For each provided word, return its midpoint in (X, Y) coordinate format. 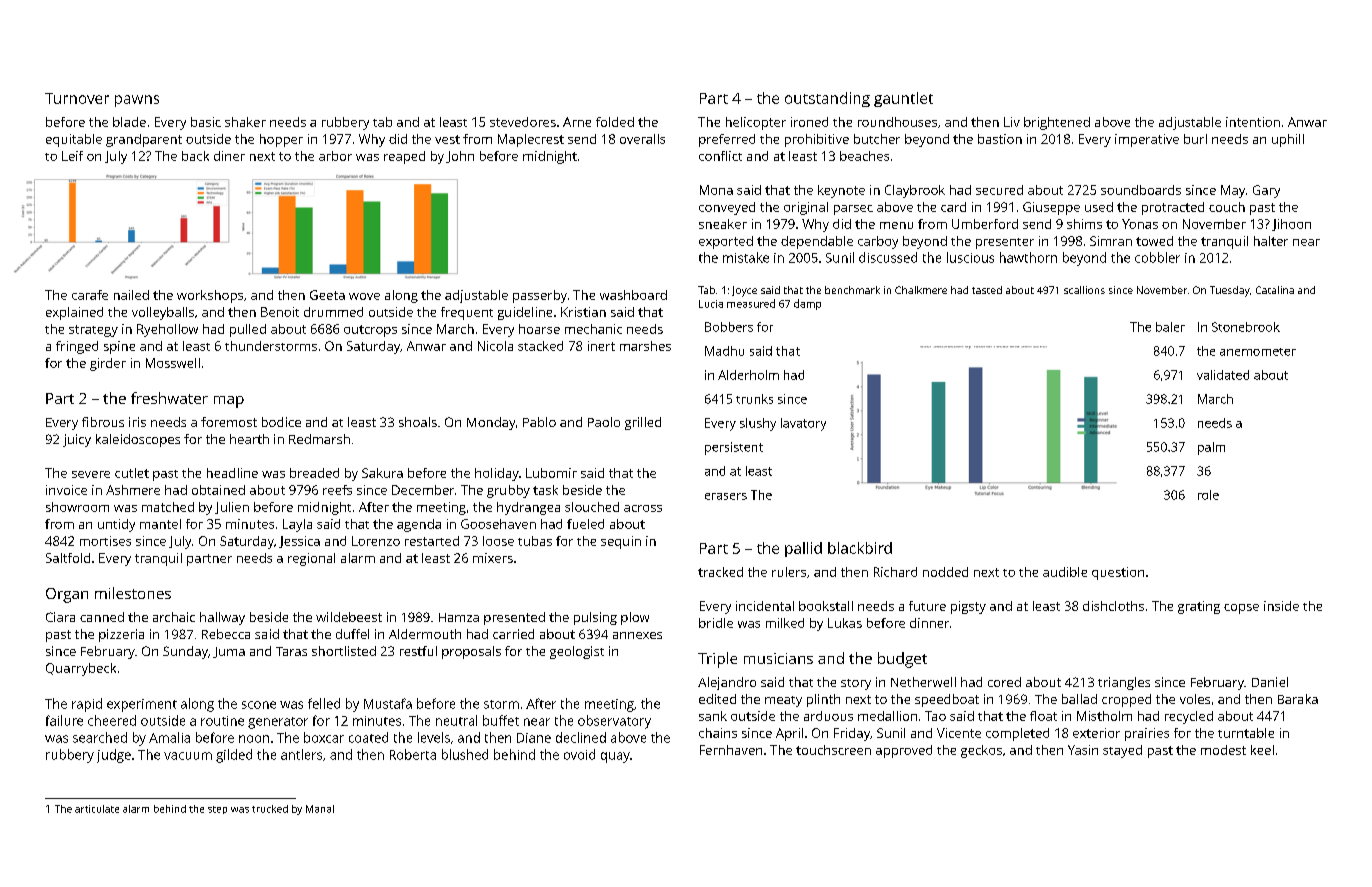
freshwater (169, 398)
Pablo (539, 422)
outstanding (827, 99)
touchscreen (833, 750)
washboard (633, 295)
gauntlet (903, 99)
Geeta (327, 295)
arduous (828, 716)
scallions (1084, 290)
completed (1017, 734)
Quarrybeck (81, 669)
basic (206, 122)
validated (1223, 375)
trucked (270, 809)
